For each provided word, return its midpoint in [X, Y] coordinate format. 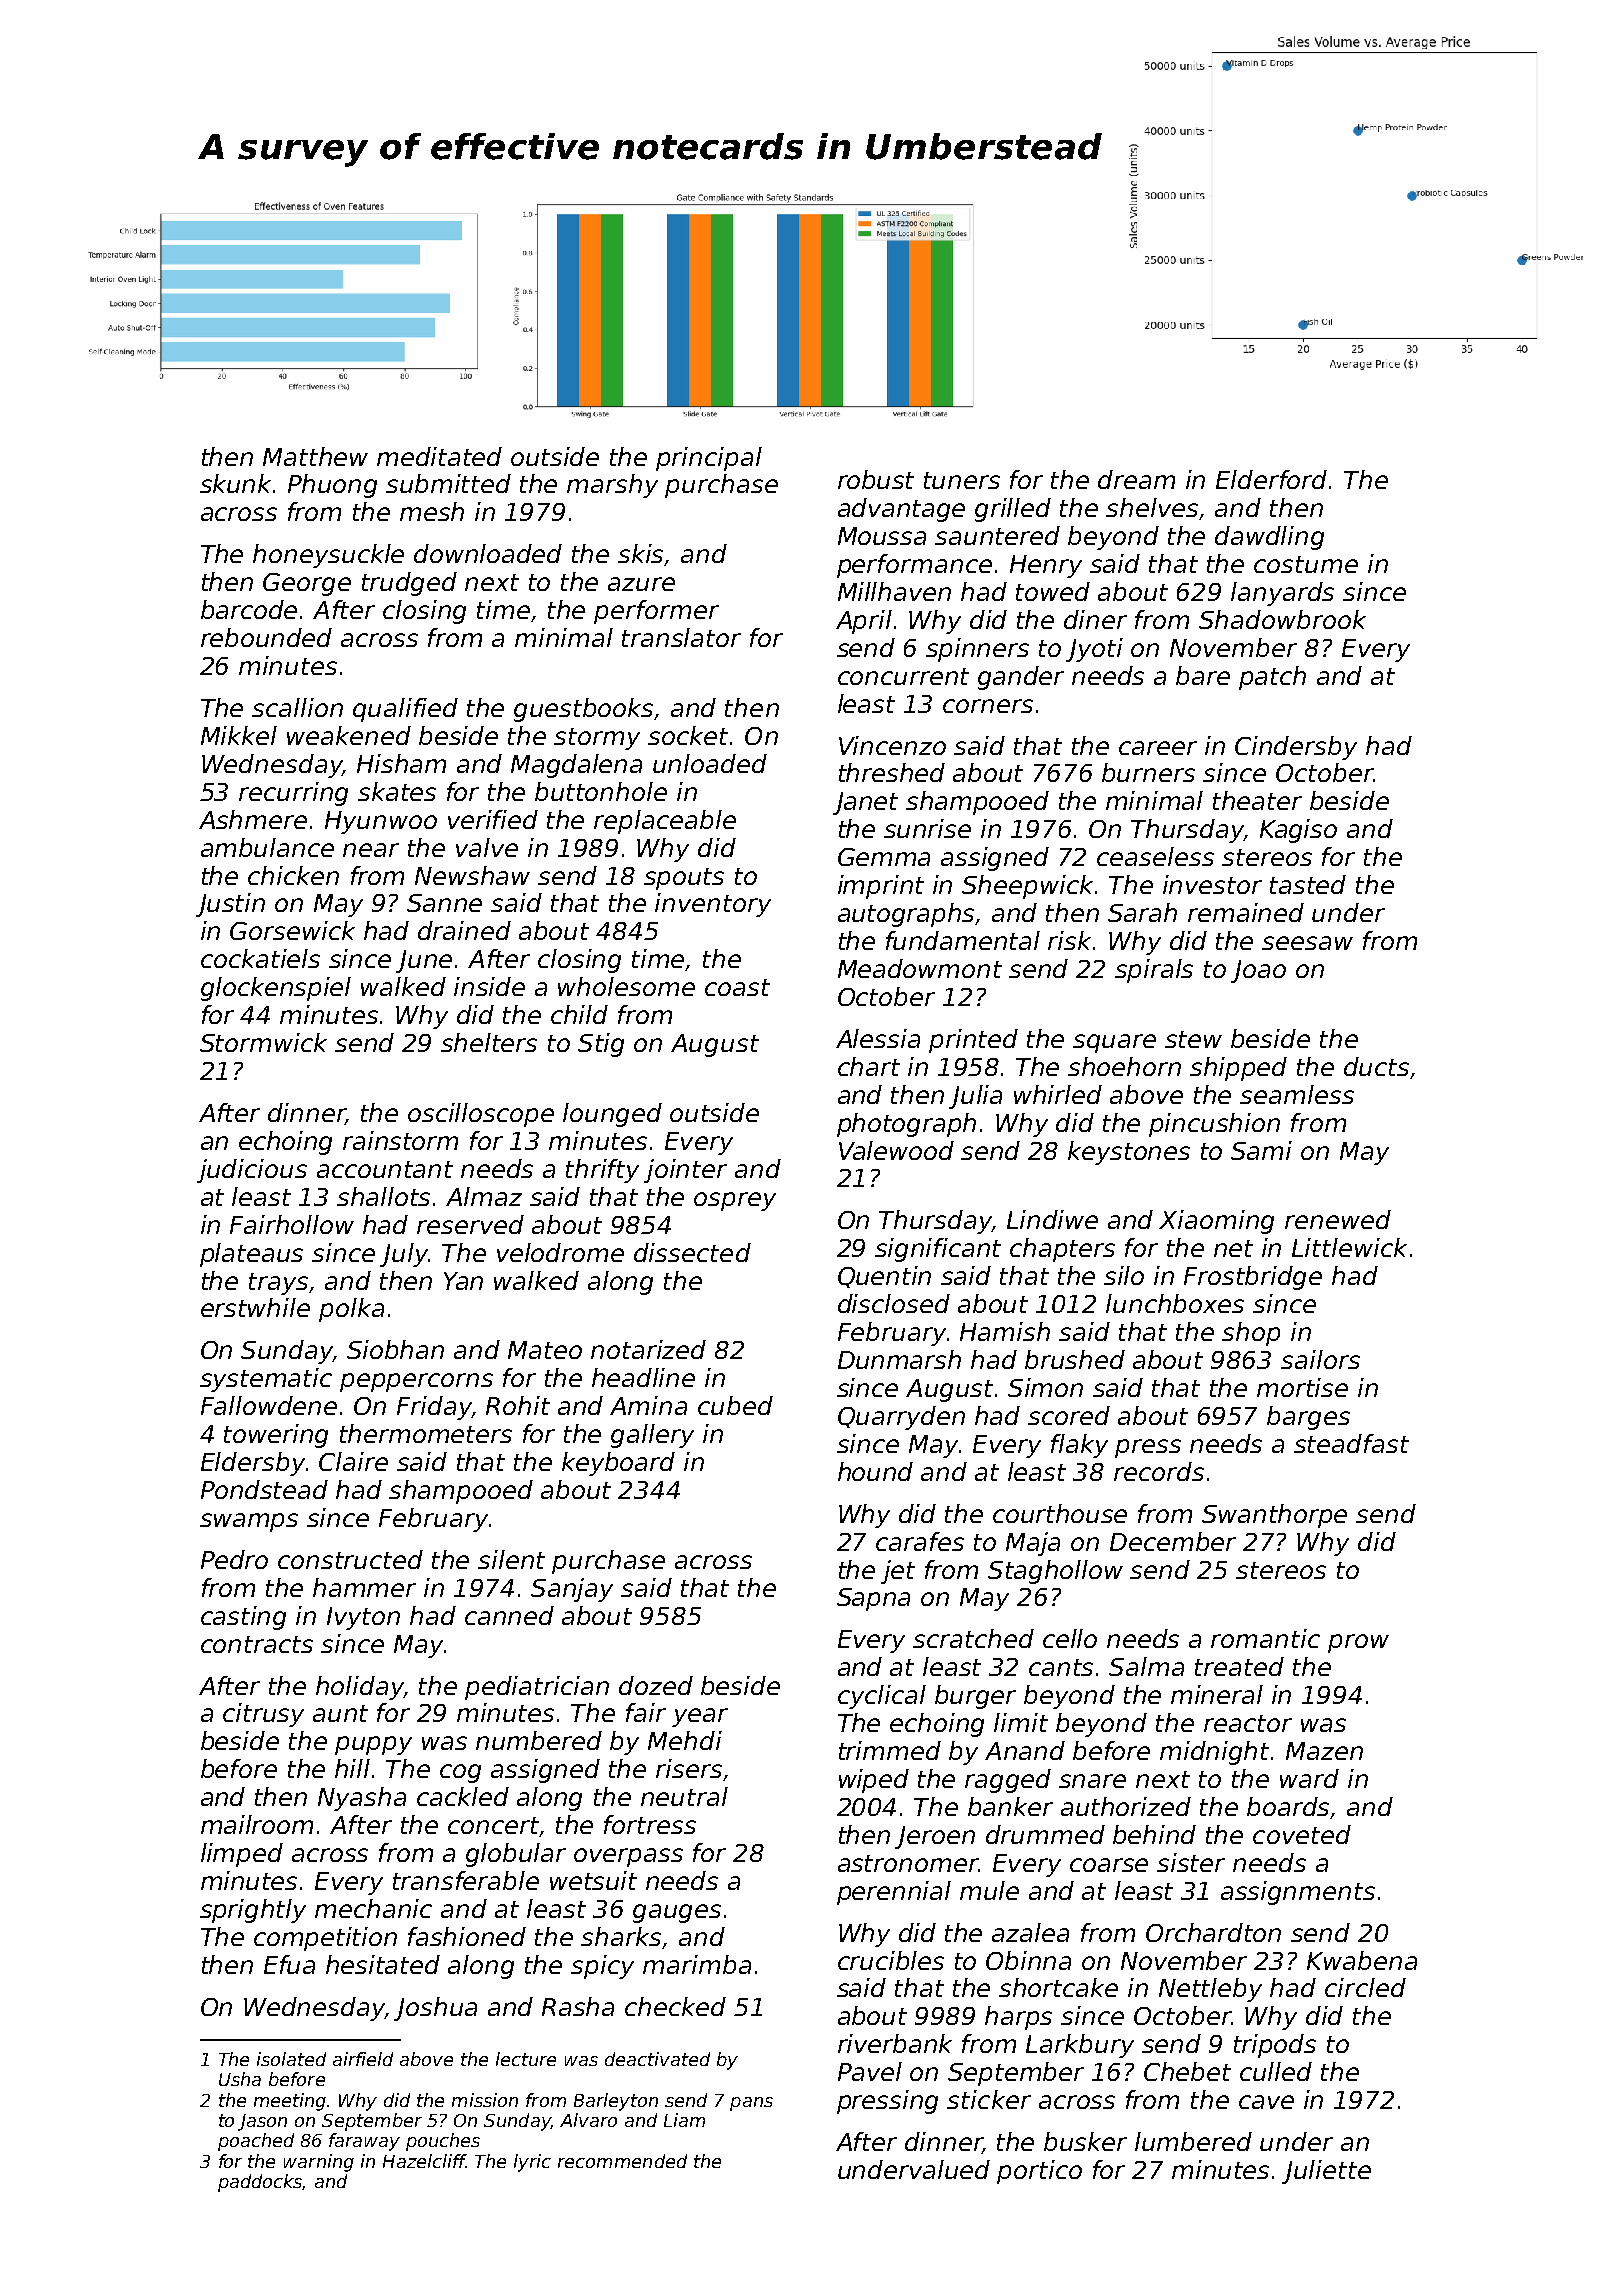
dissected [692, 1252]
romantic [1265, 1638]
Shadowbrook [1282, 619]
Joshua [435, 2009]
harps [1018, 2018]
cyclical [882, 1697]
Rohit [518, 1405]
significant [938, 1250]
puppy [373, 1745]
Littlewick [1349, 1247]
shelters [489, 1042]
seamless [1297, 1094]
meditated [439, 456]
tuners [962, 480]
